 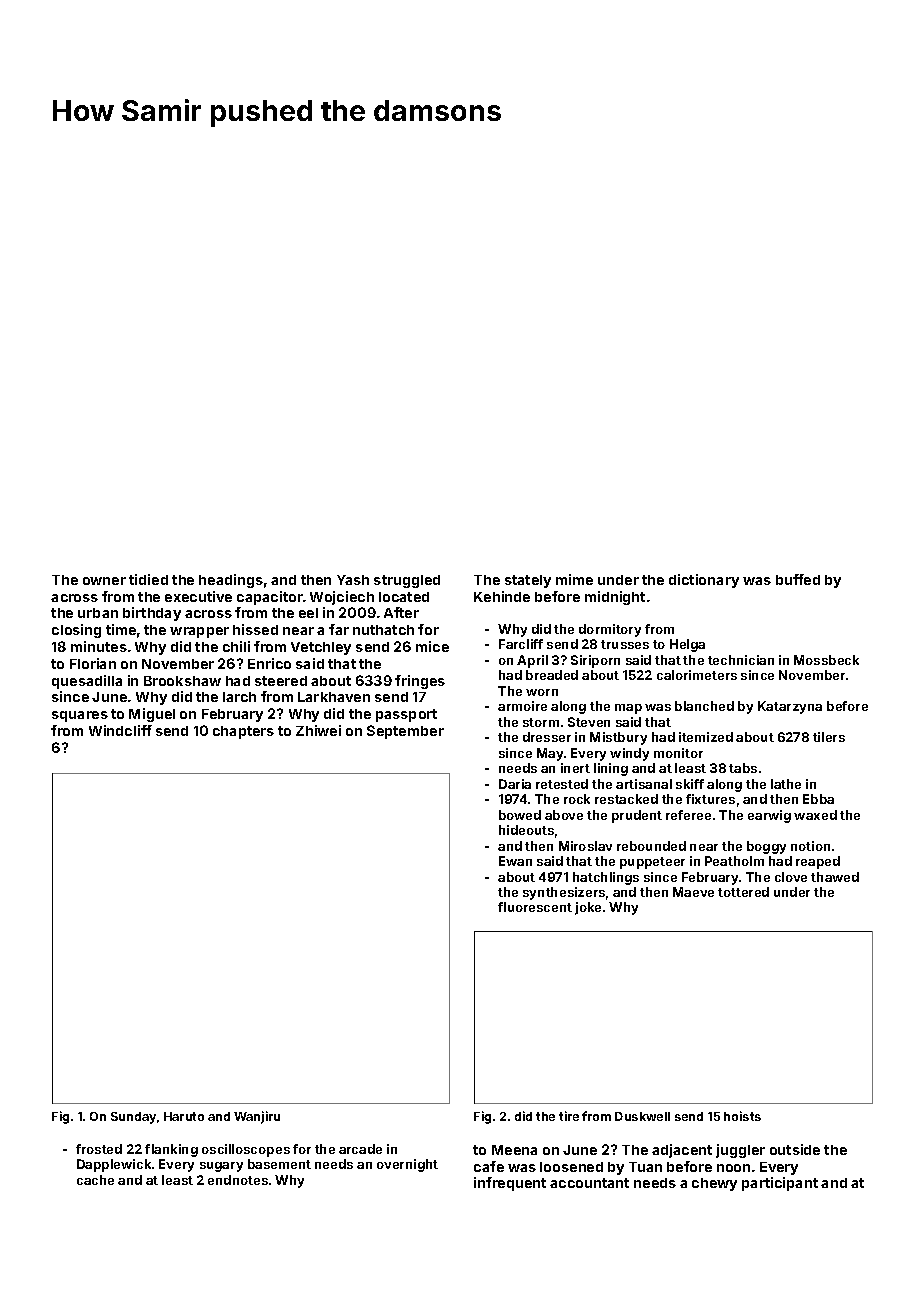 What do you see at coordinates (528, 581) in the screenshot?
I see `stately` at bounding box center [528, 581].
